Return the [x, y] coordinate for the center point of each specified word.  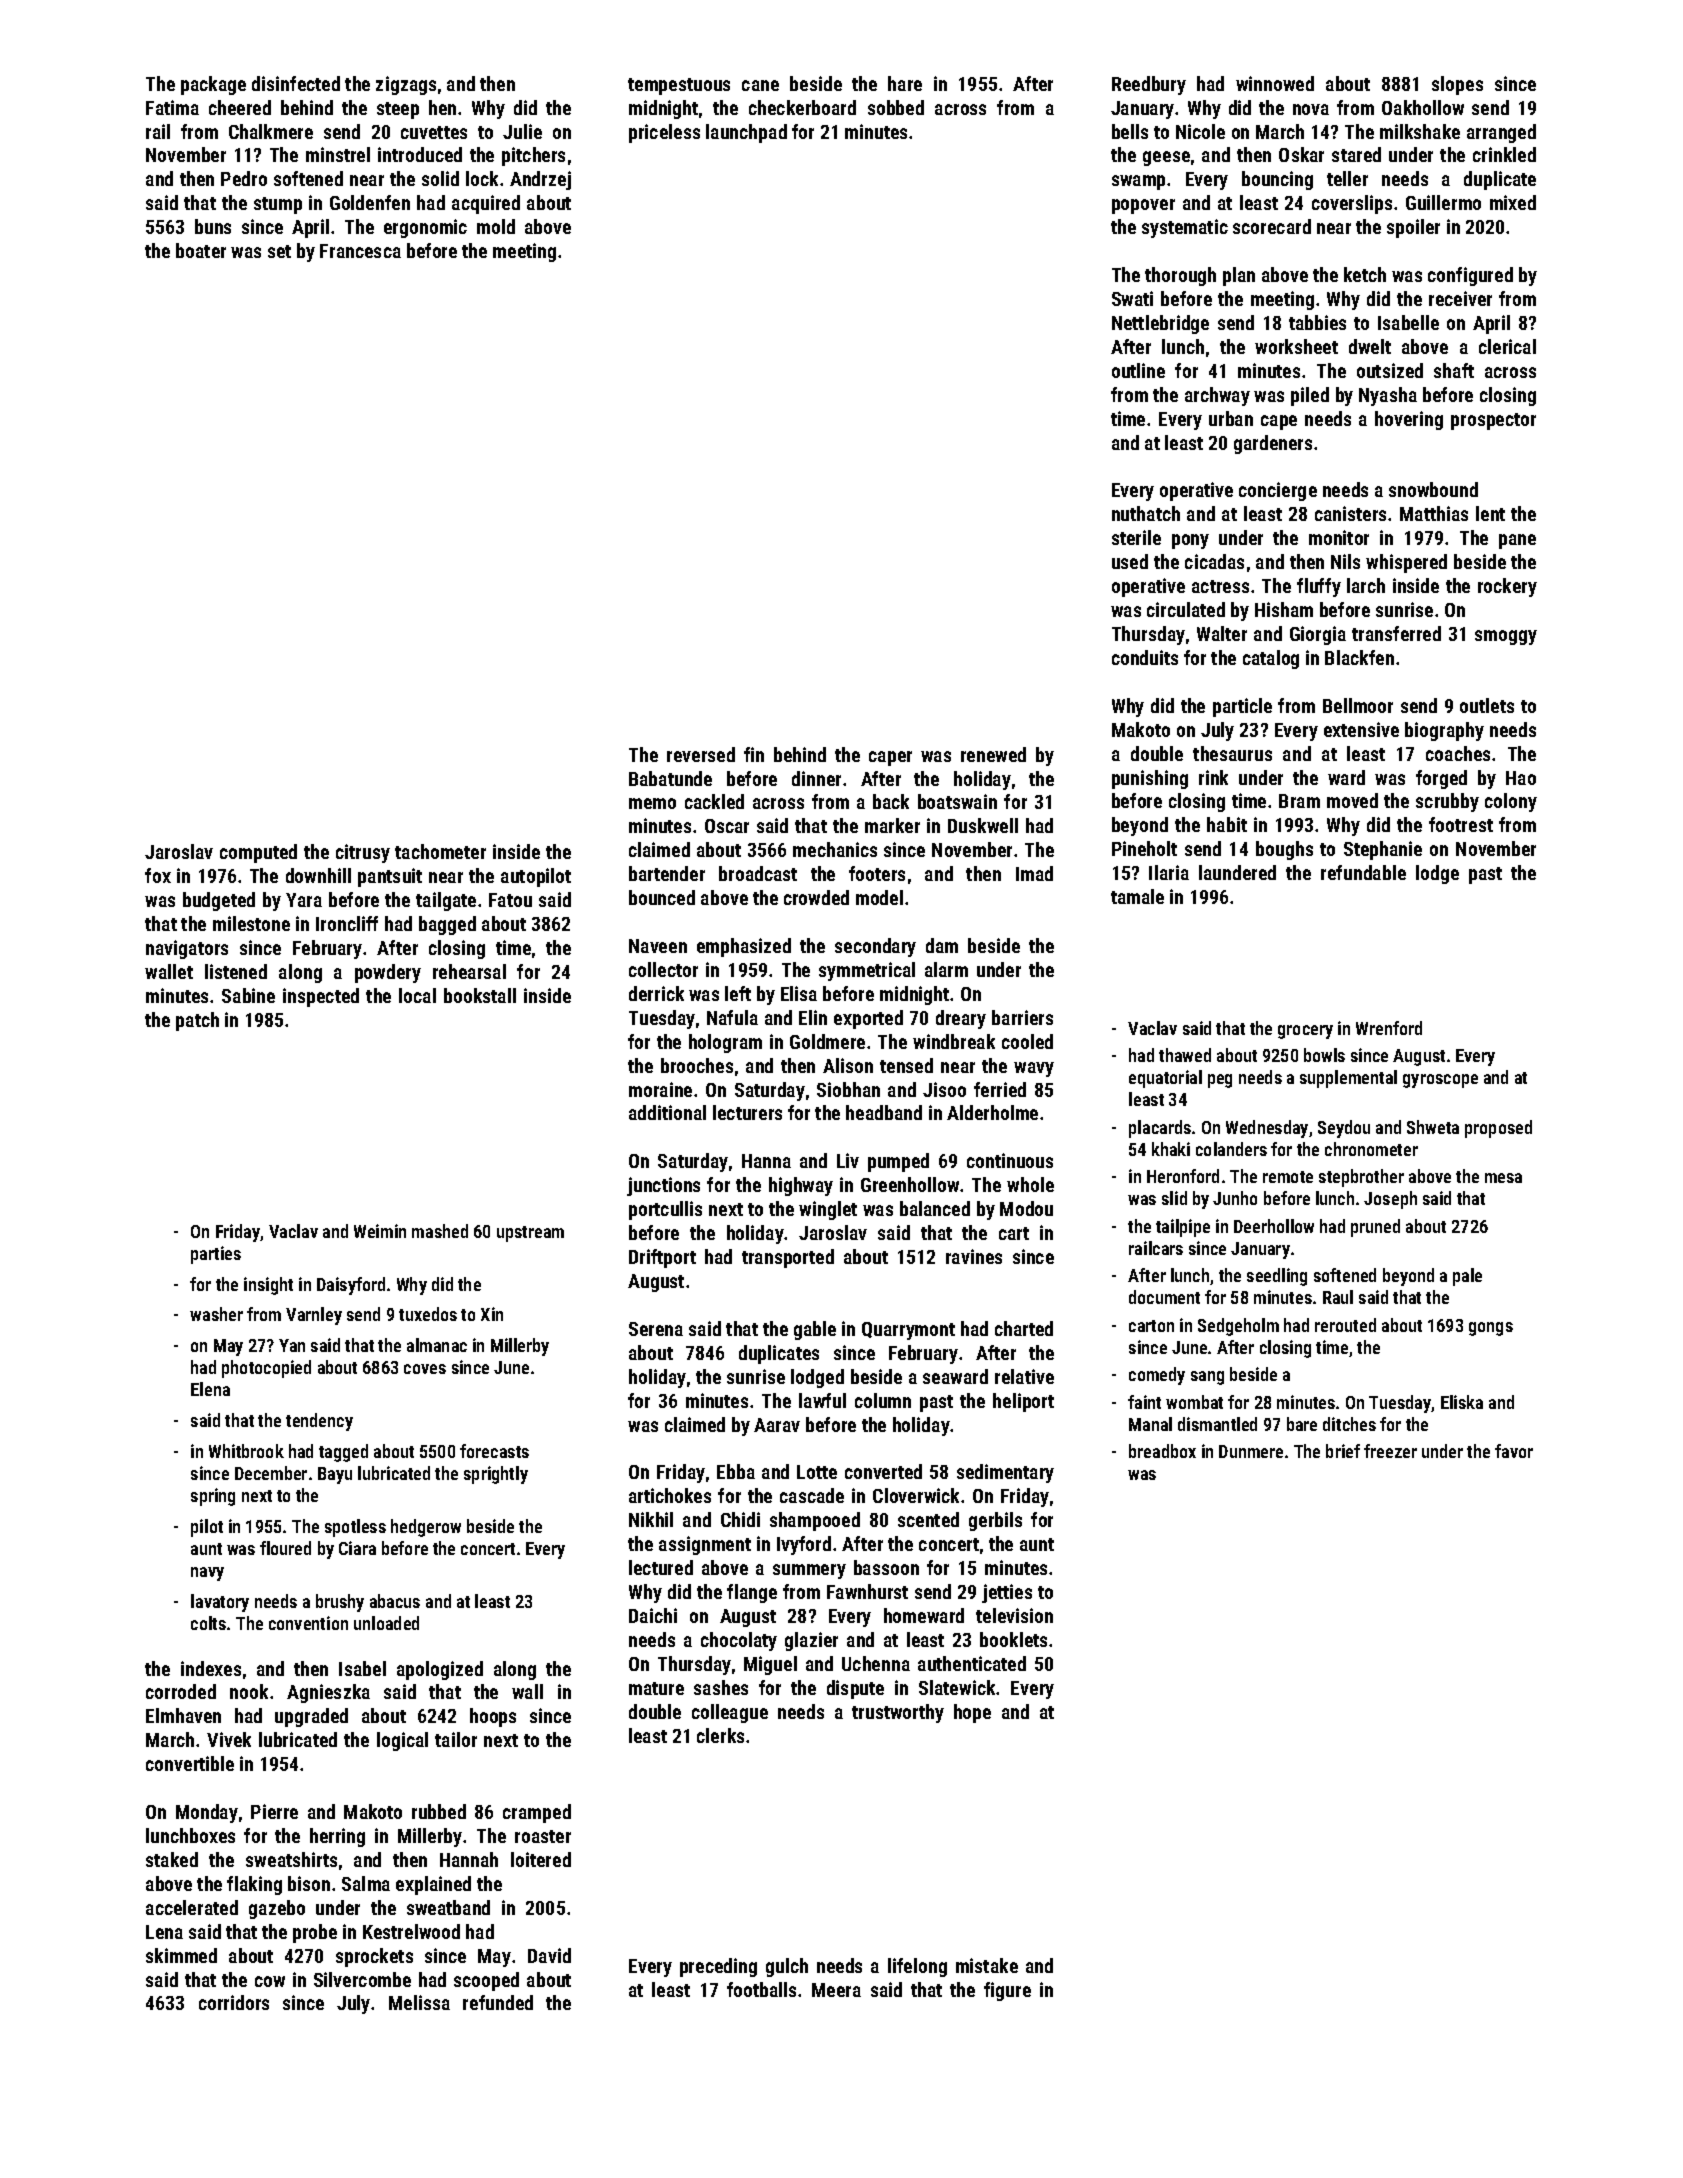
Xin [492, 1314]
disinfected [296, 83]
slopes [1457, 85]
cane [760, 85]
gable [815, 1330]
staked [172, 1859]
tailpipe [1183, 1228]
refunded [498, 2002]
